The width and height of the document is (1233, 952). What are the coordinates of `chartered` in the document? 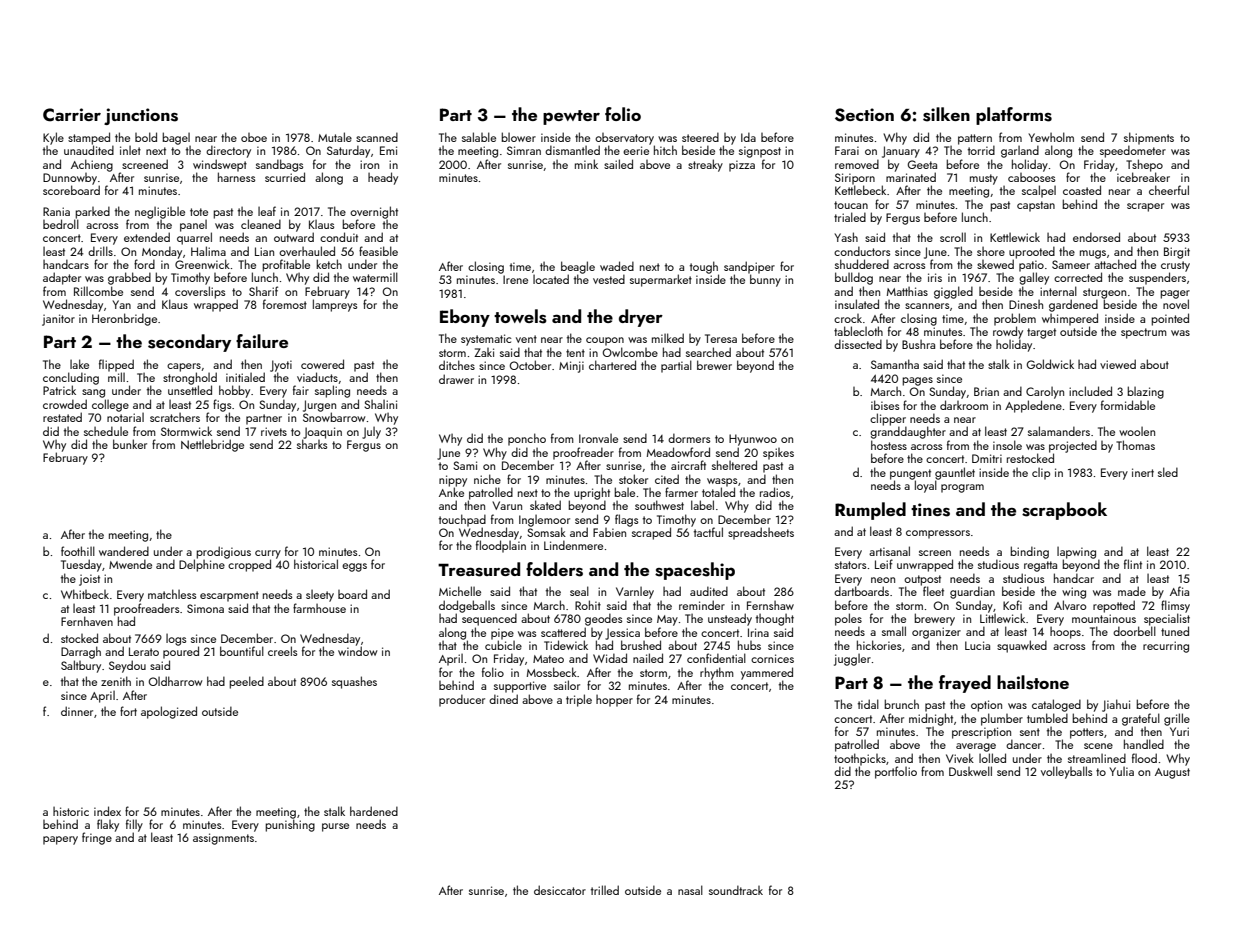 It's located at (612, 365).
